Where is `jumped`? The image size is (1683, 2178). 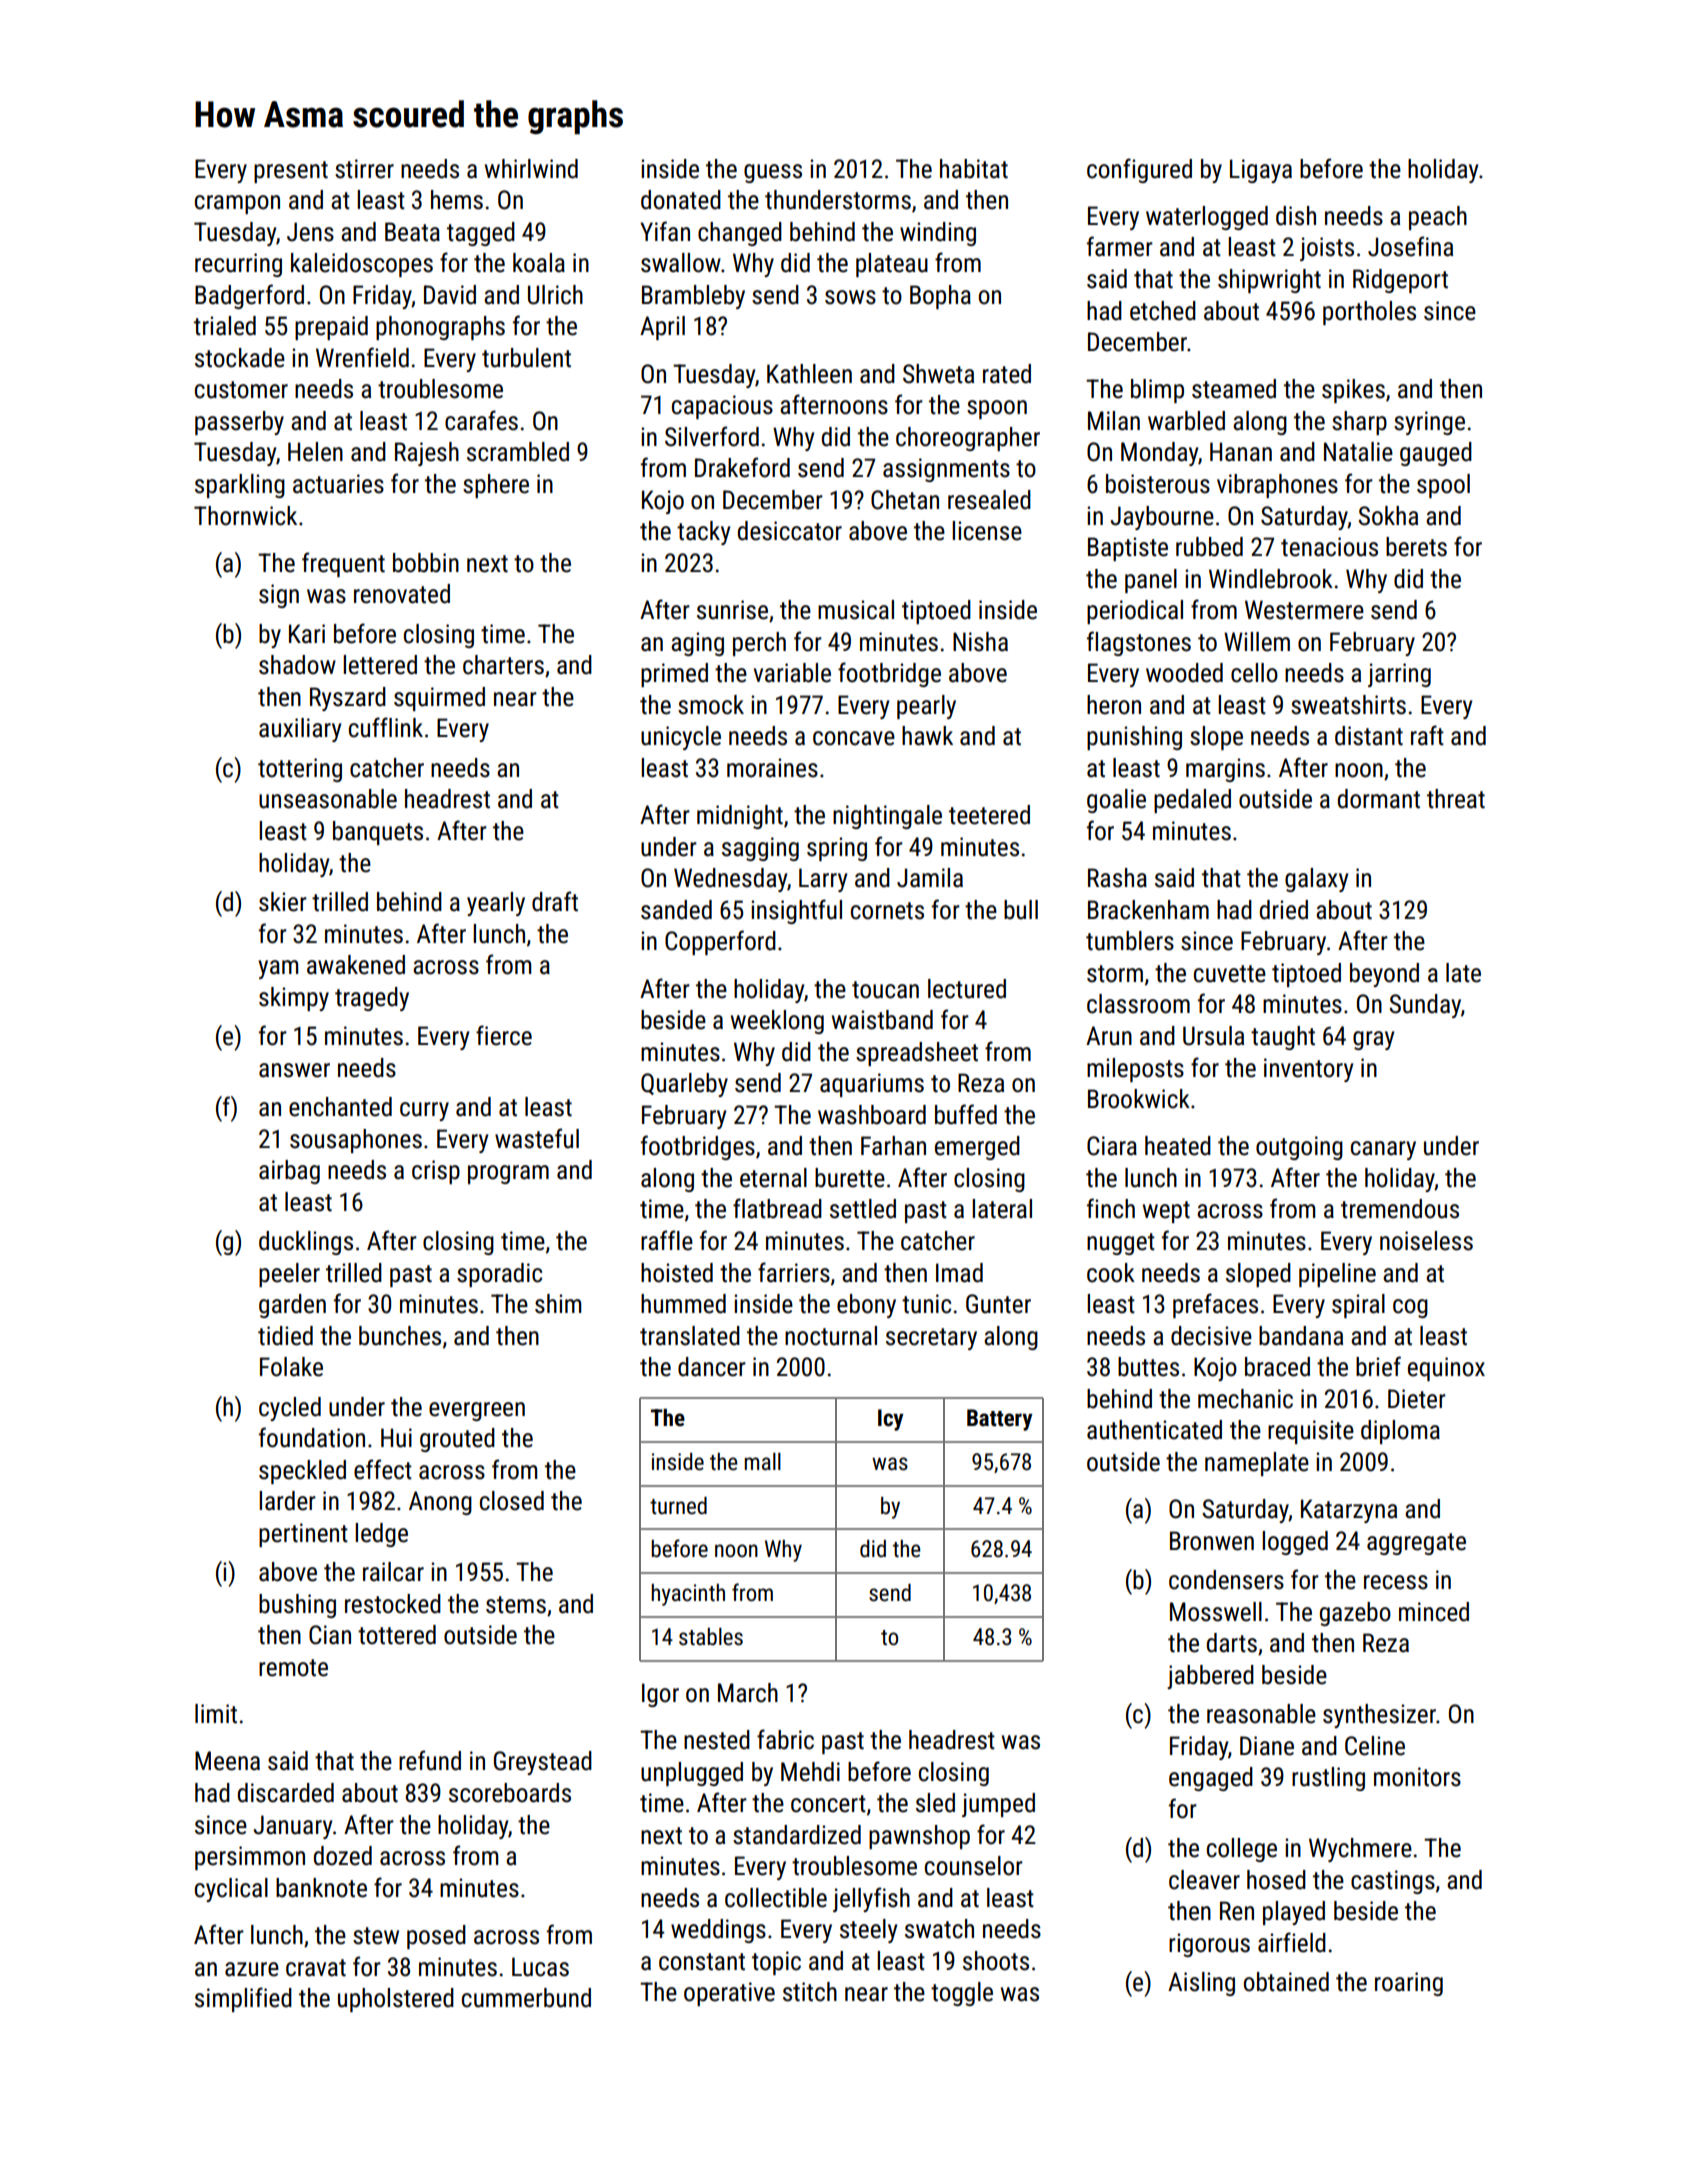 jumped is located at coordinates (998, 1805).
